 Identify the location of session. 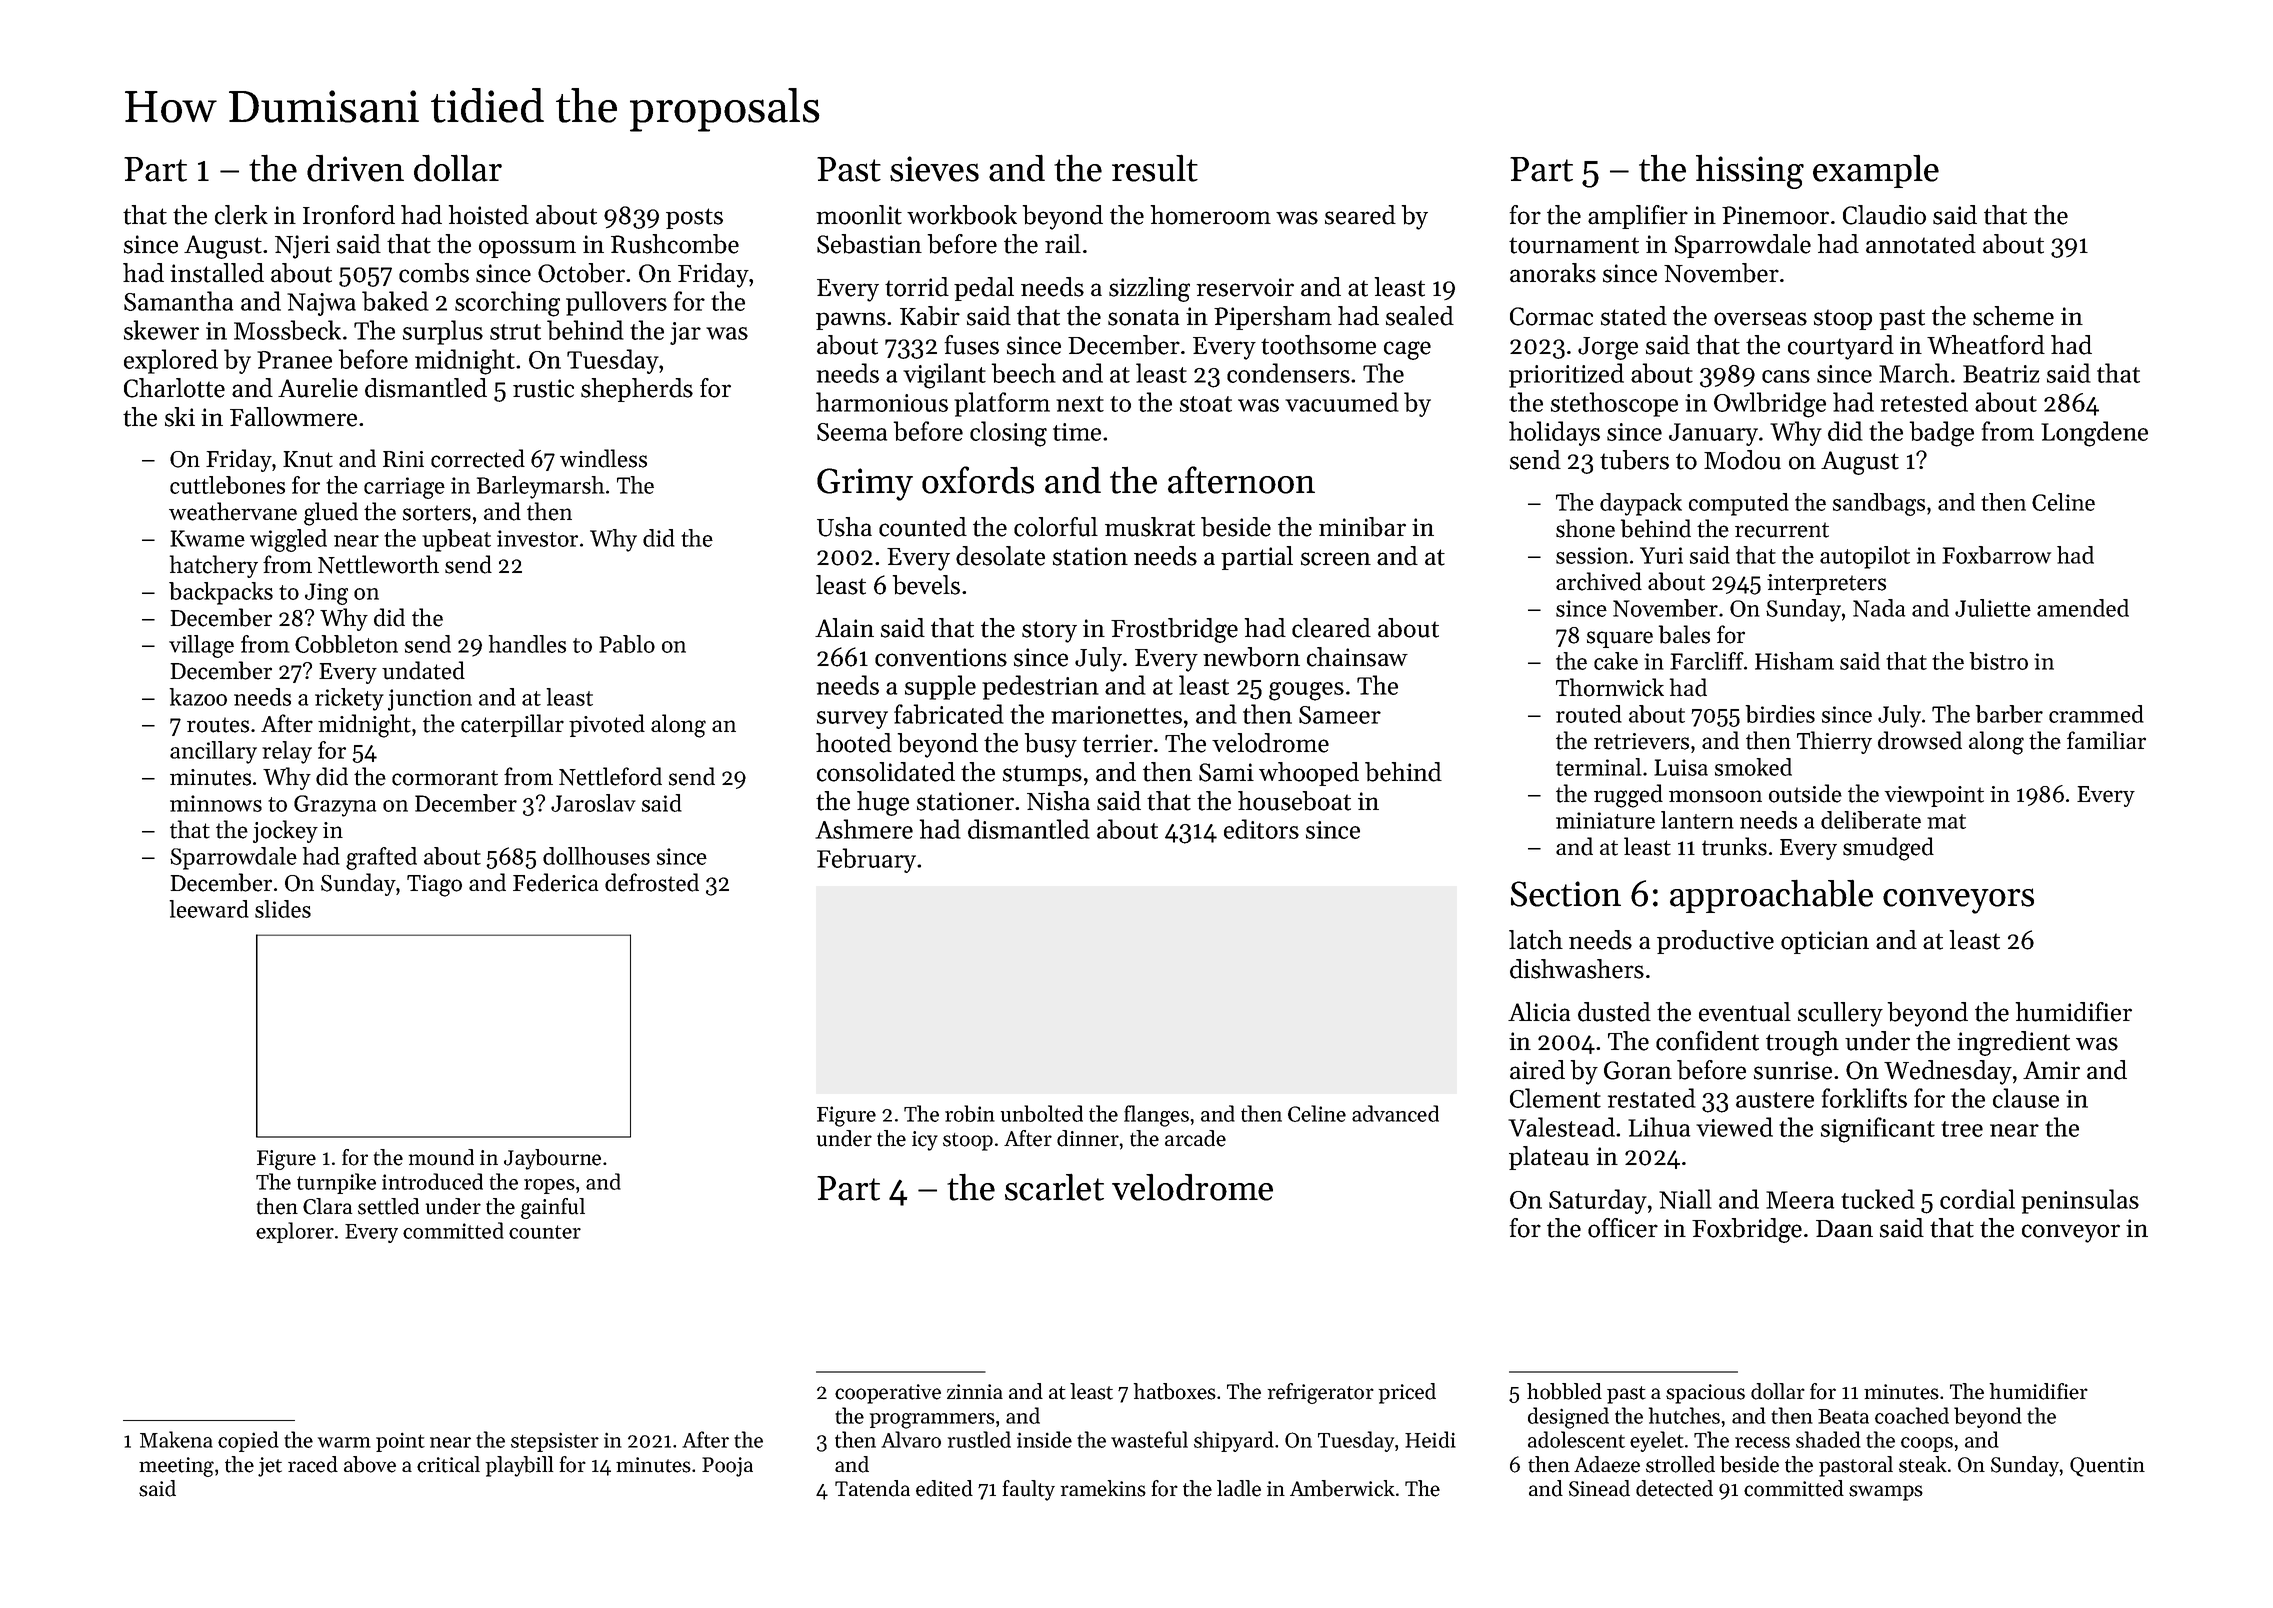
(1592, 555).
